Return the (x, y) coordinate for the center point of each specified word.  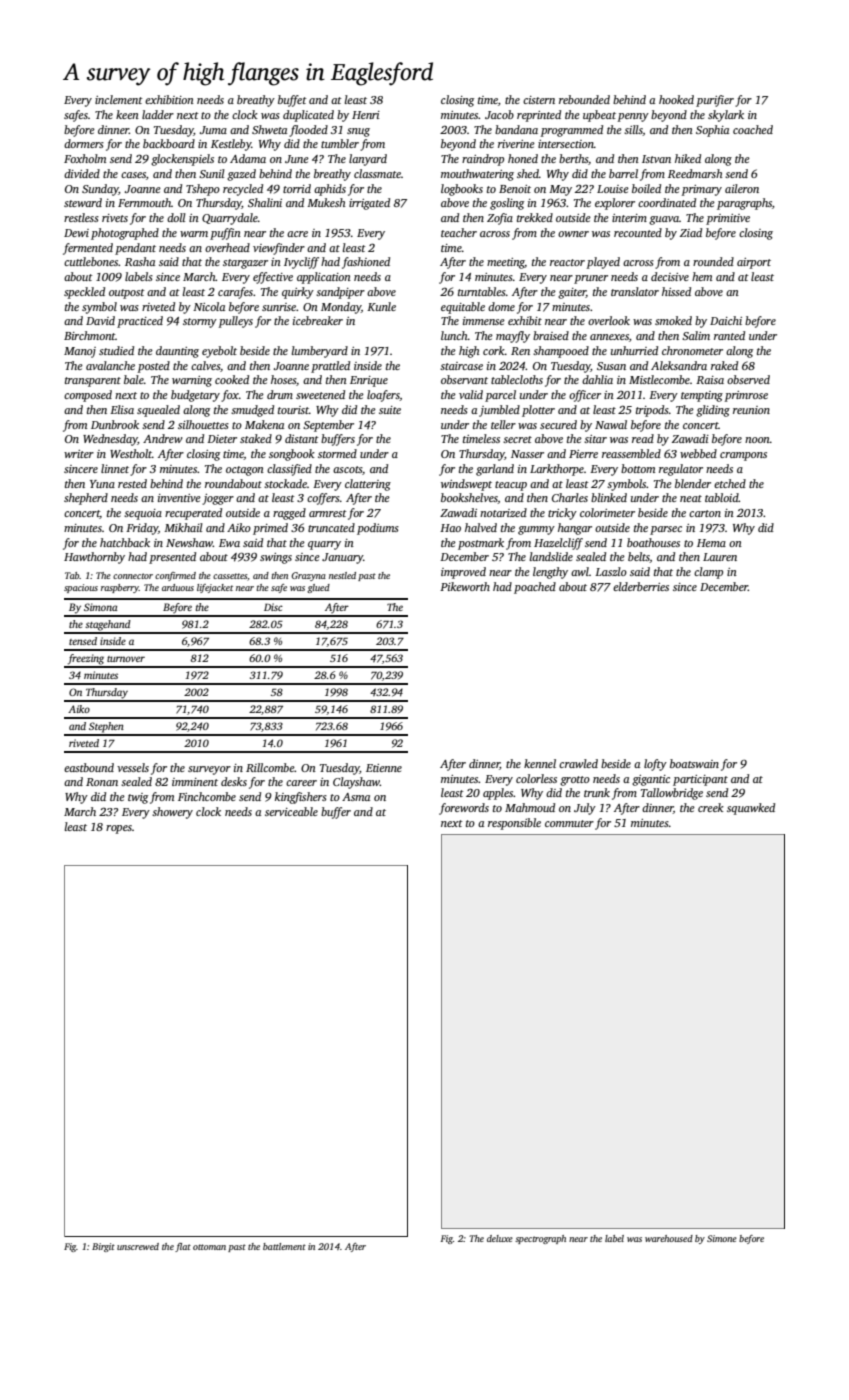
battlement (284, 1246)
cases (133, 175)
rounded (713, 261)
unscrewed (138, 1246)
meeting (506, 263)
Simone (722, 1238)
